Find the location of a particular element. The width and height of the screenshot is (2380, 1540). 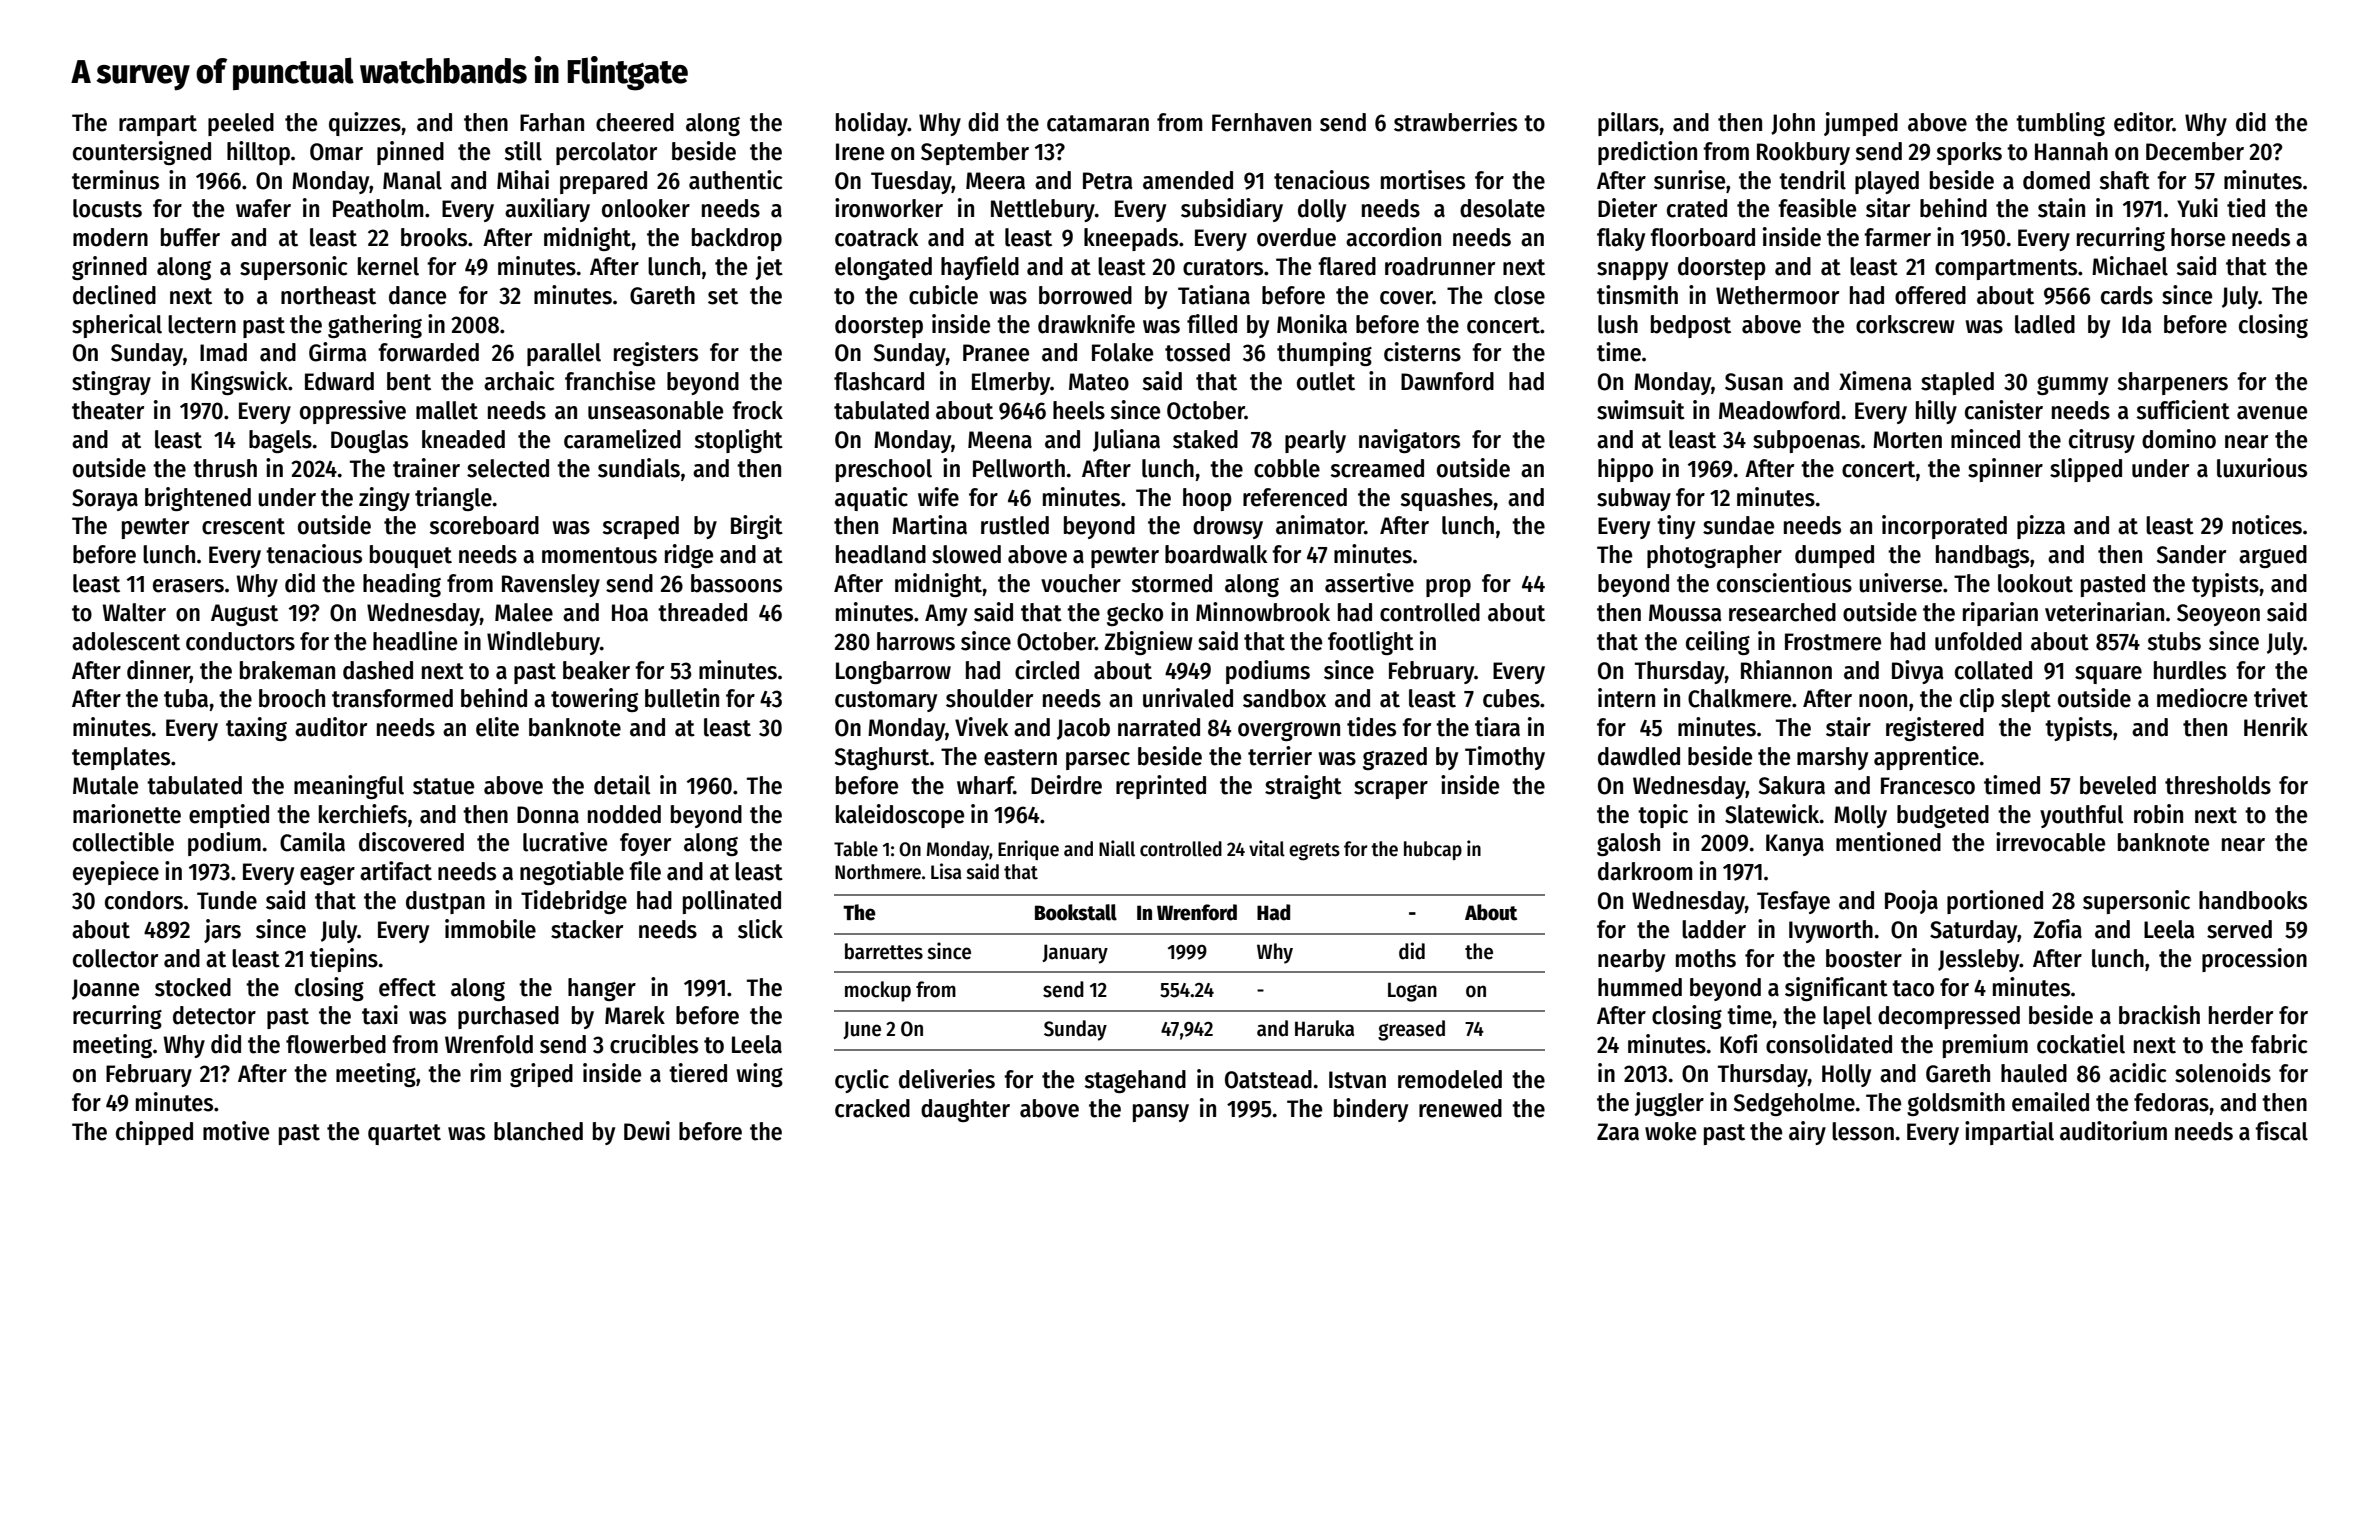

cracked is located at coordinates (872, 1108).
